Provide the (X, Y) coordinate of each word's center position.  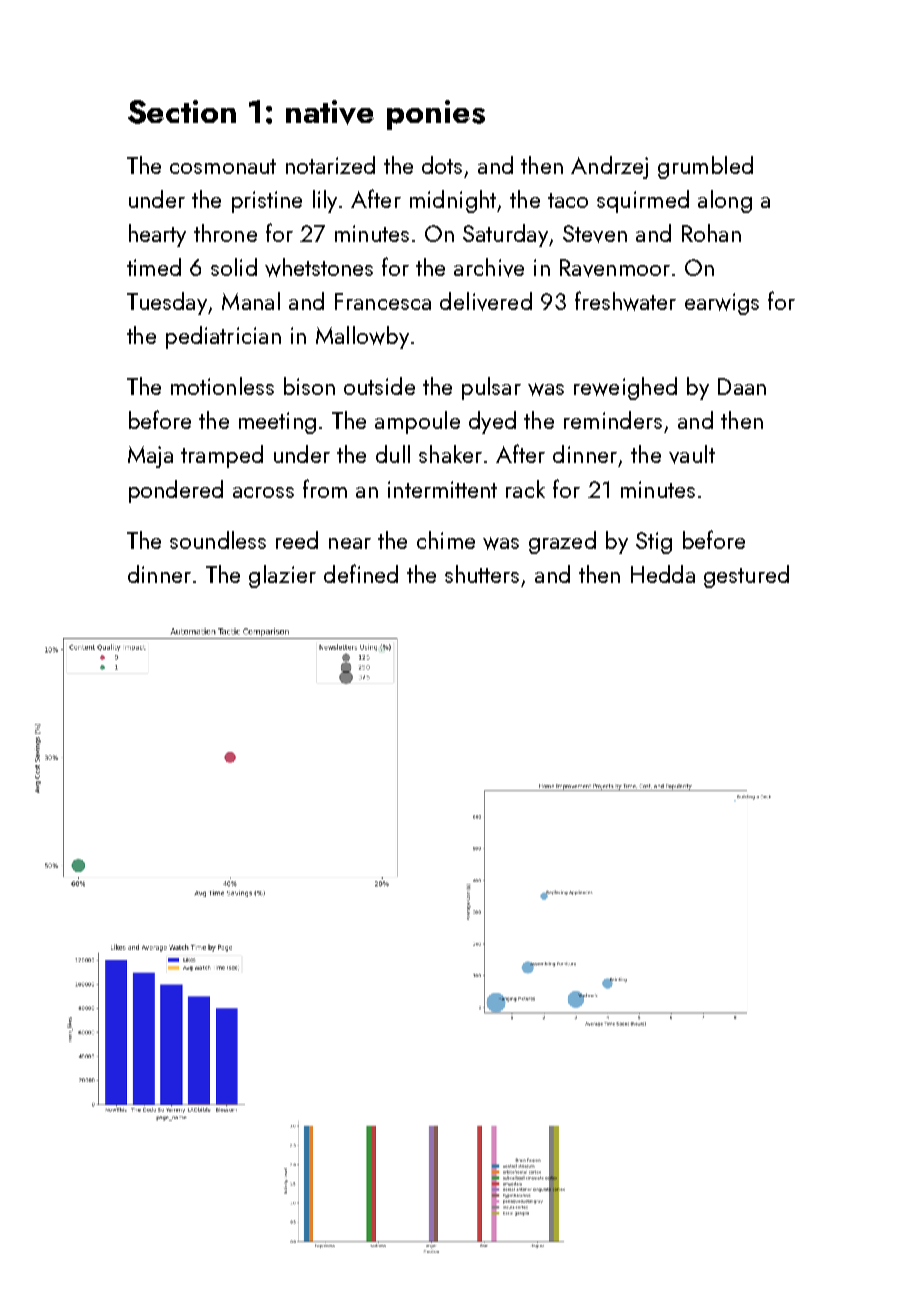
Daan (742, 386)
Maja (150, 457)
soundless (218, 540)
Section (182, 112)
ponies (436, 115)
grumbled (705, 167)
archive (489, 267)
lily (325, 201)
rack (525, 489)
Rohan (711, 233)
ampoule (417, 422)
